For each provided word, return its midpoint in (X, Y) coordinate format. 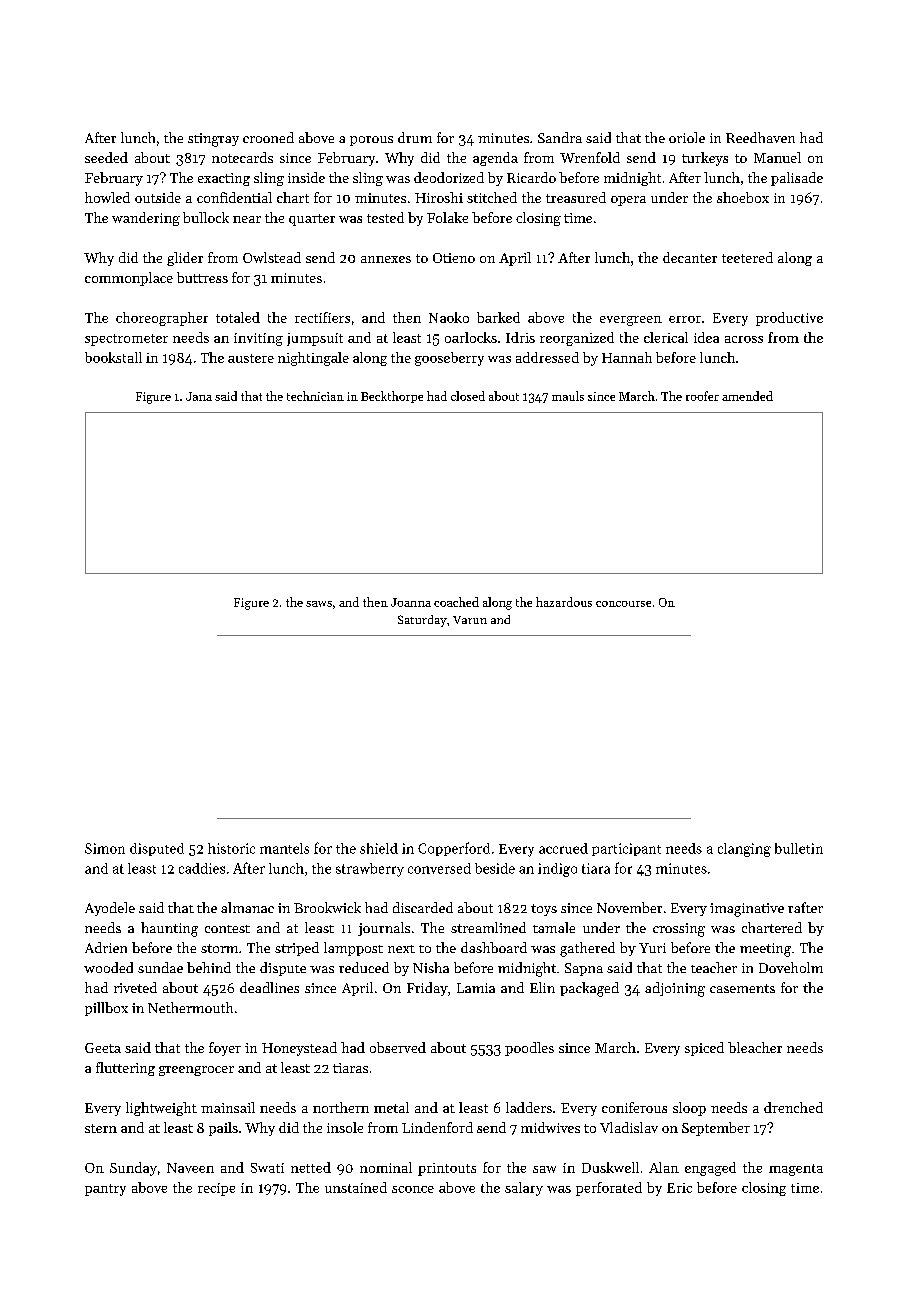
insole (345, 1127)
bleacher (755, 1047)
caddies (202, 868)
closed (468, 396)
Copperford (454, 849)
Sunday (133, 1169)
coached (456, 602)
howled (107, 197)
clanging (744, 850)
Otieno (454, 258)
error (685, 319)
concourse (623, 604)
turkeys (705, 159)
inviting (258, 339)
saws (319, 604)
